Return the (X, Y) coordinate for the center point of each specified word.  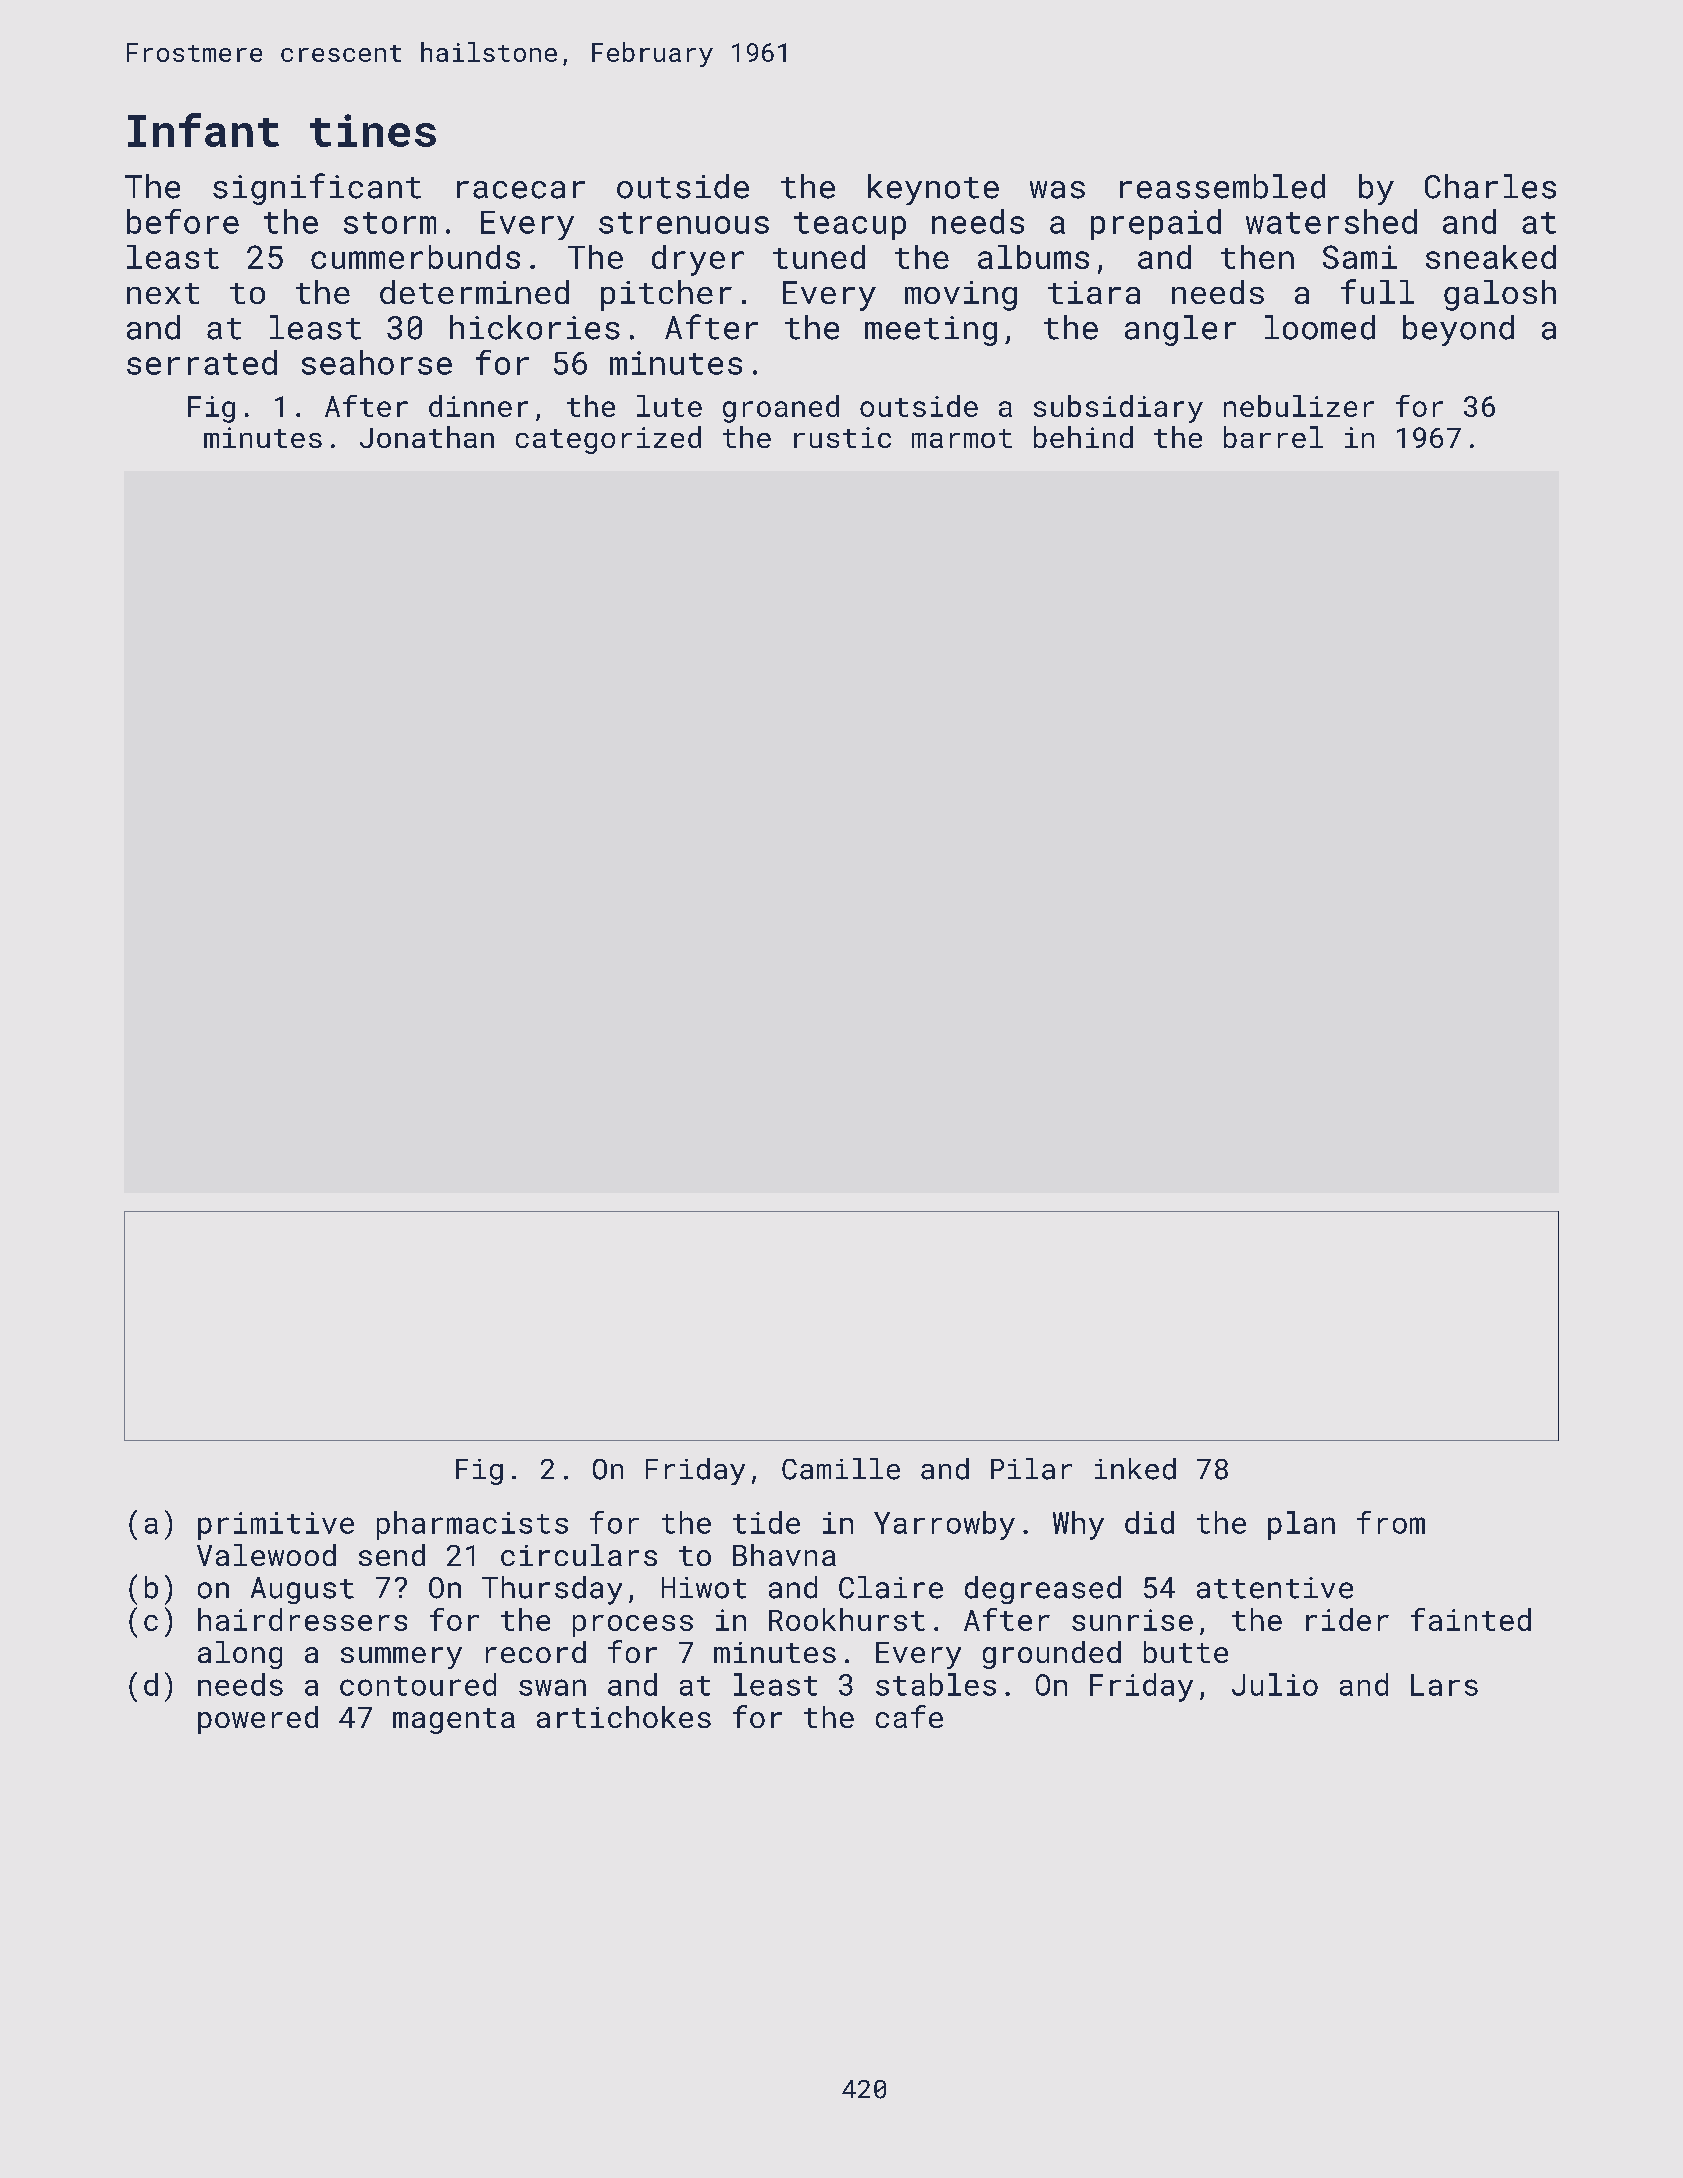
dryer (698, 260)
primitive (276, 1526)
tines (373, 130)
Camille (841, 1469)
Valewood (266, 1555)
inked (1135, 1469)
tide (766, 1522)
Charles (1490, 186)
